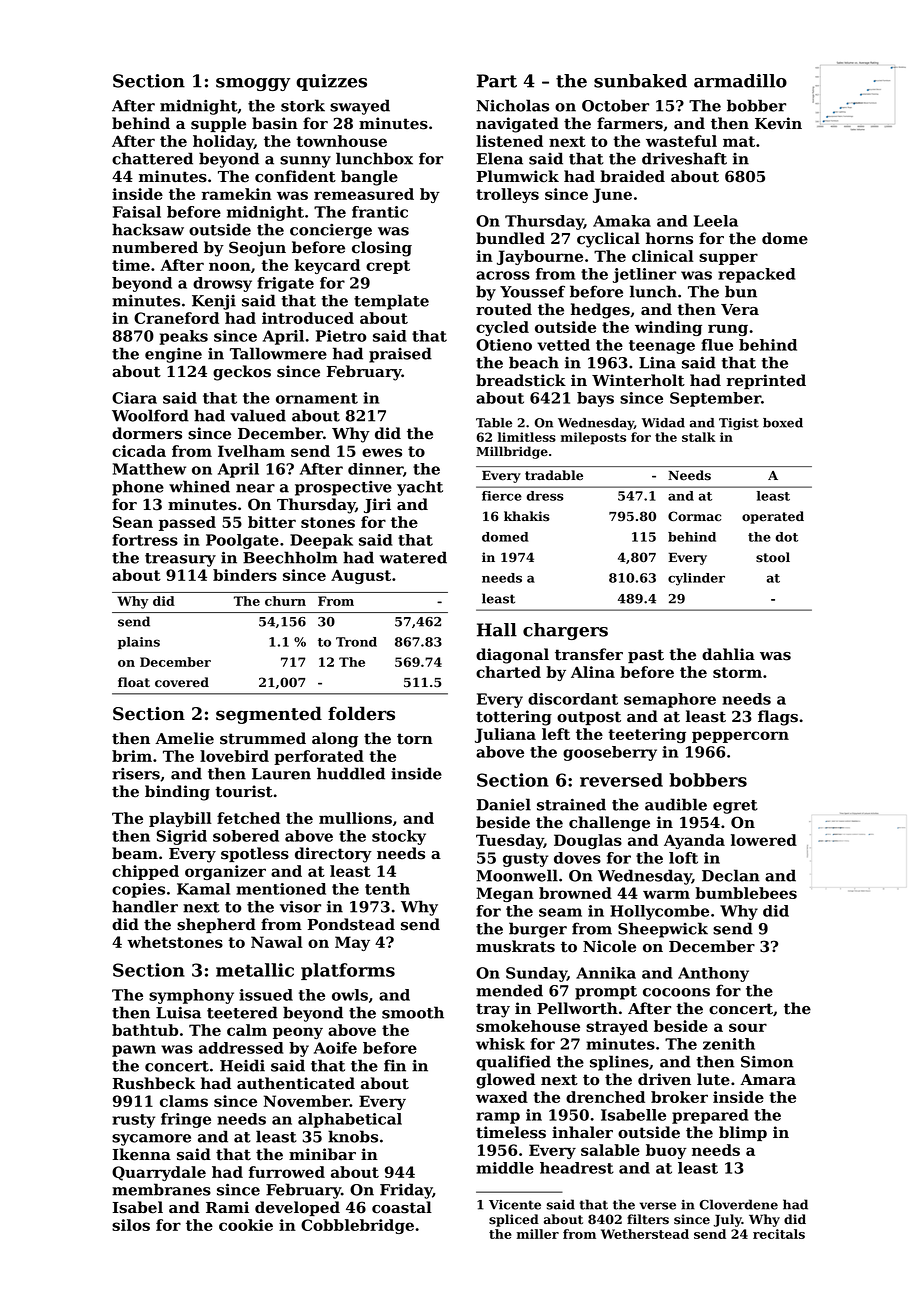 The width and height of the page is (924, 1308). I want to click on owls, so click(350, 995).
